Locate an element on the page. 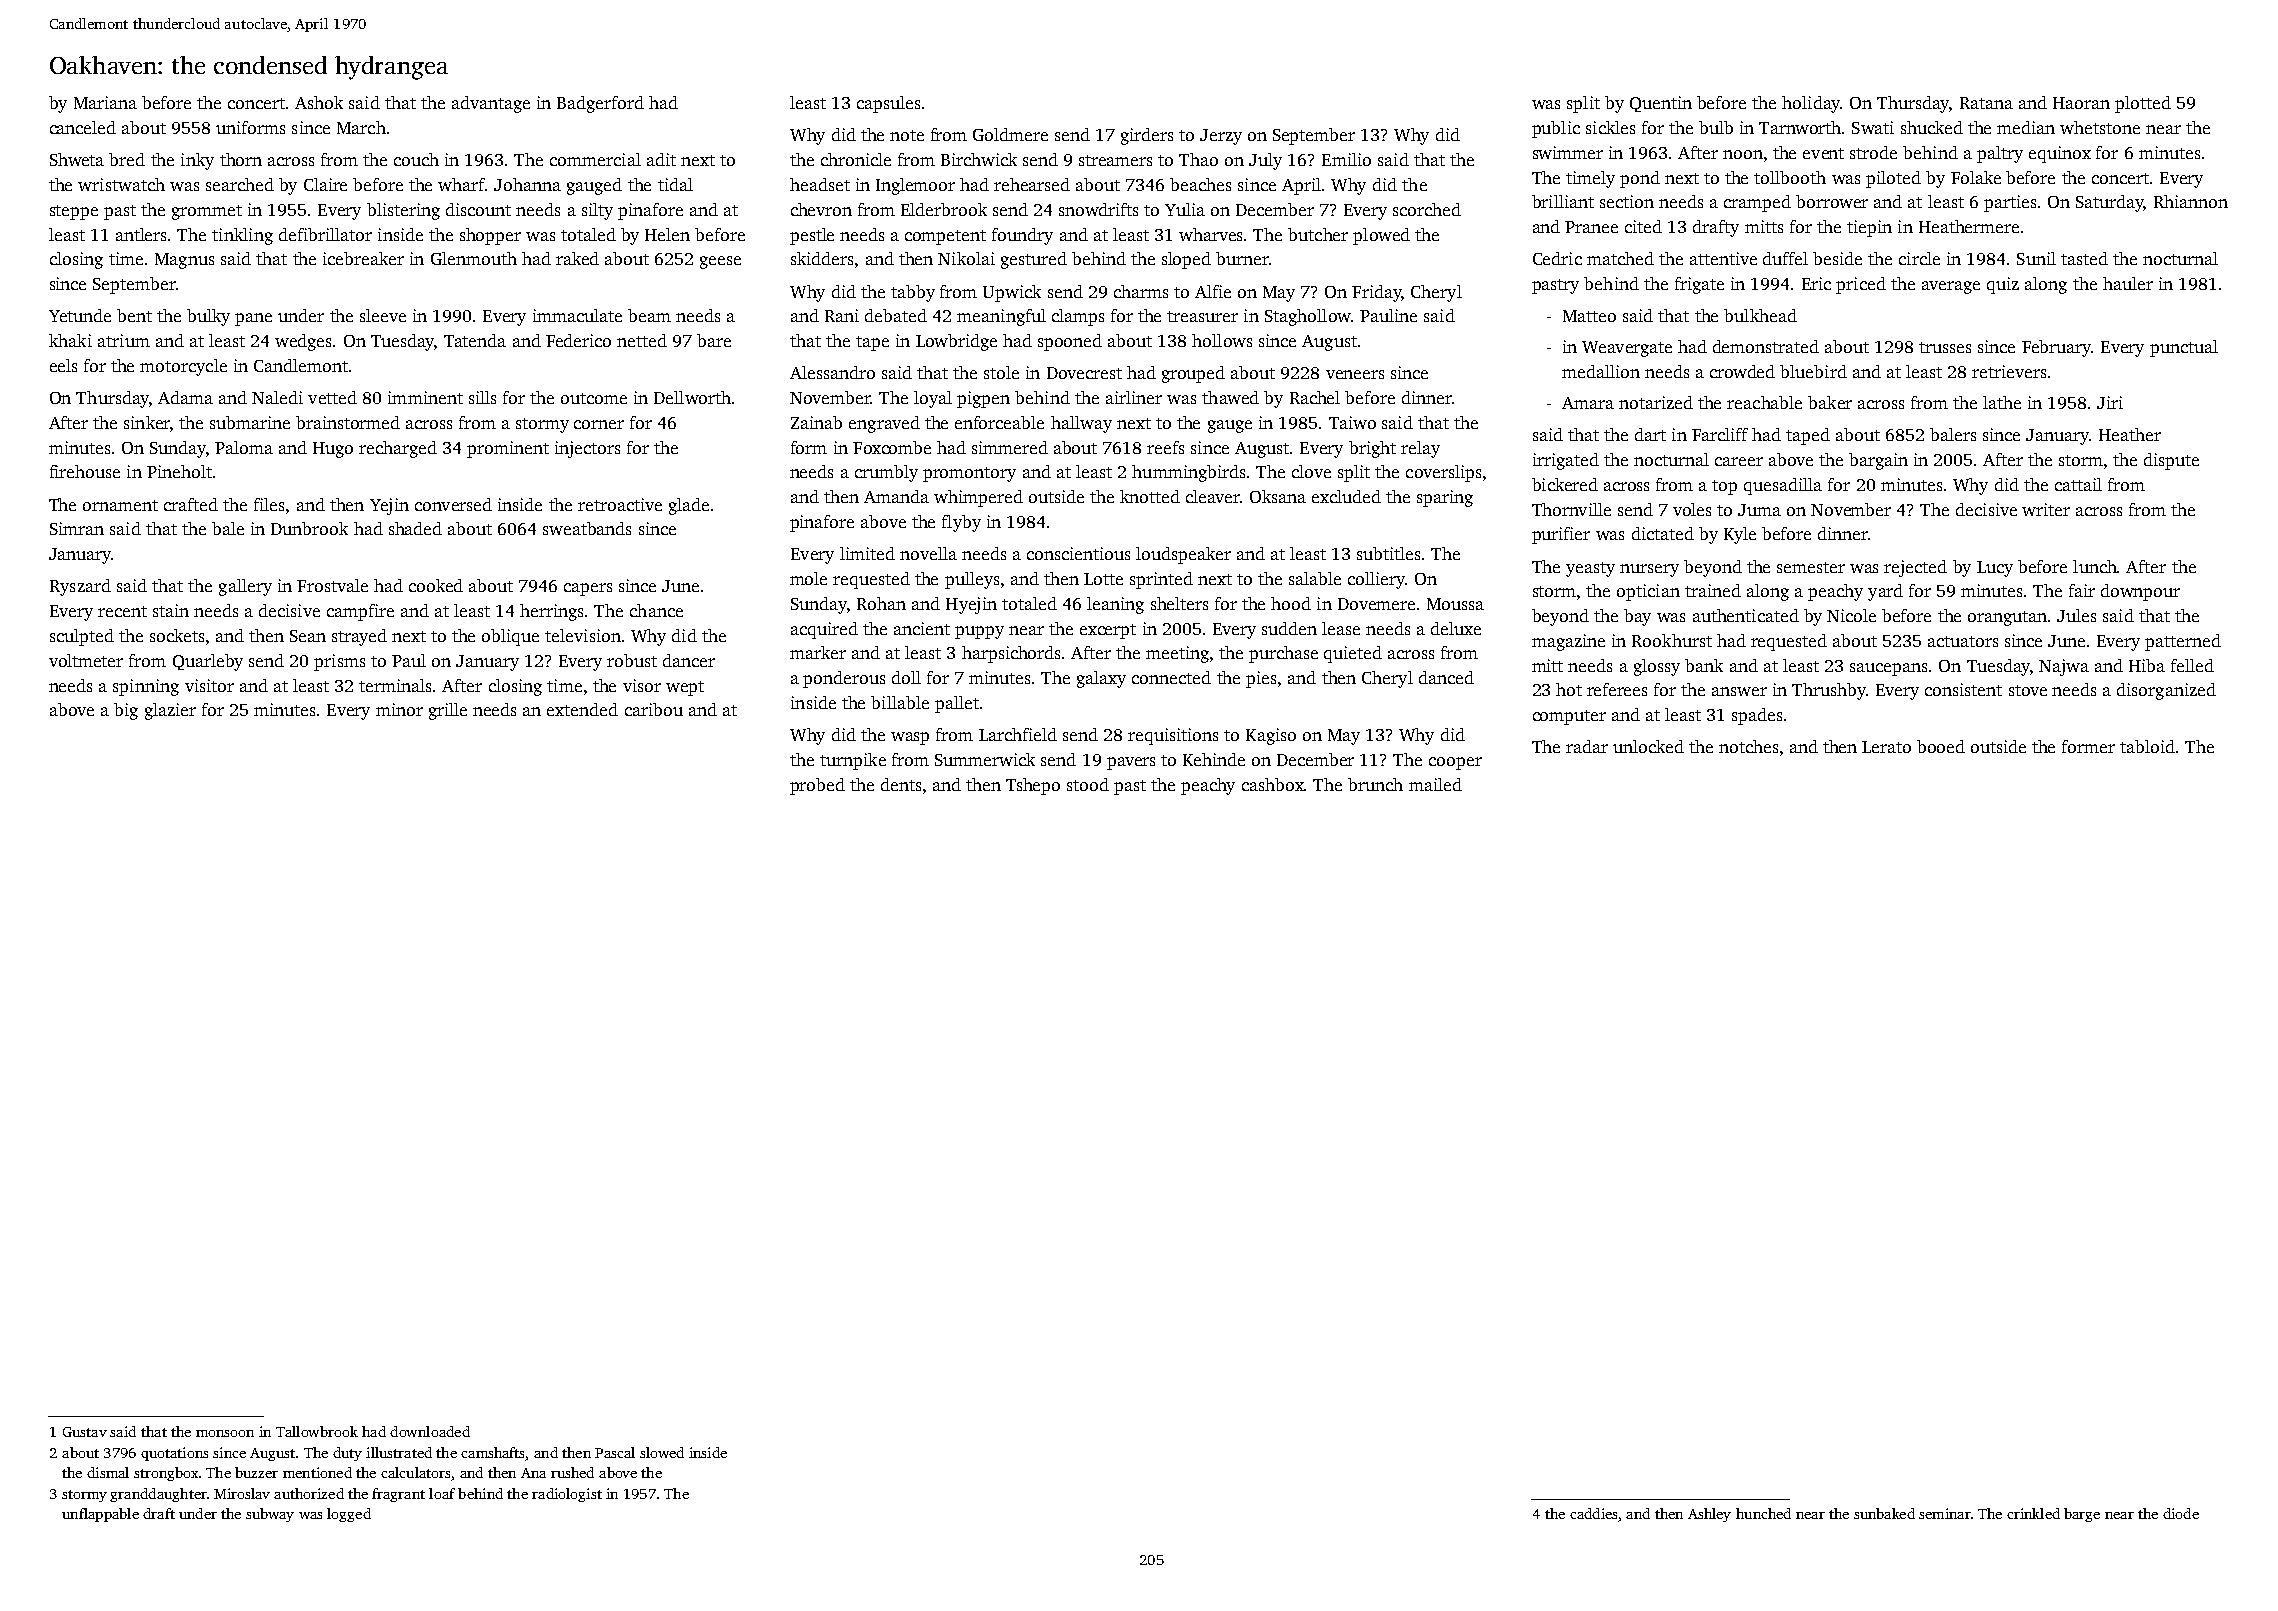  steppe is located at coordinates (74, 212).
